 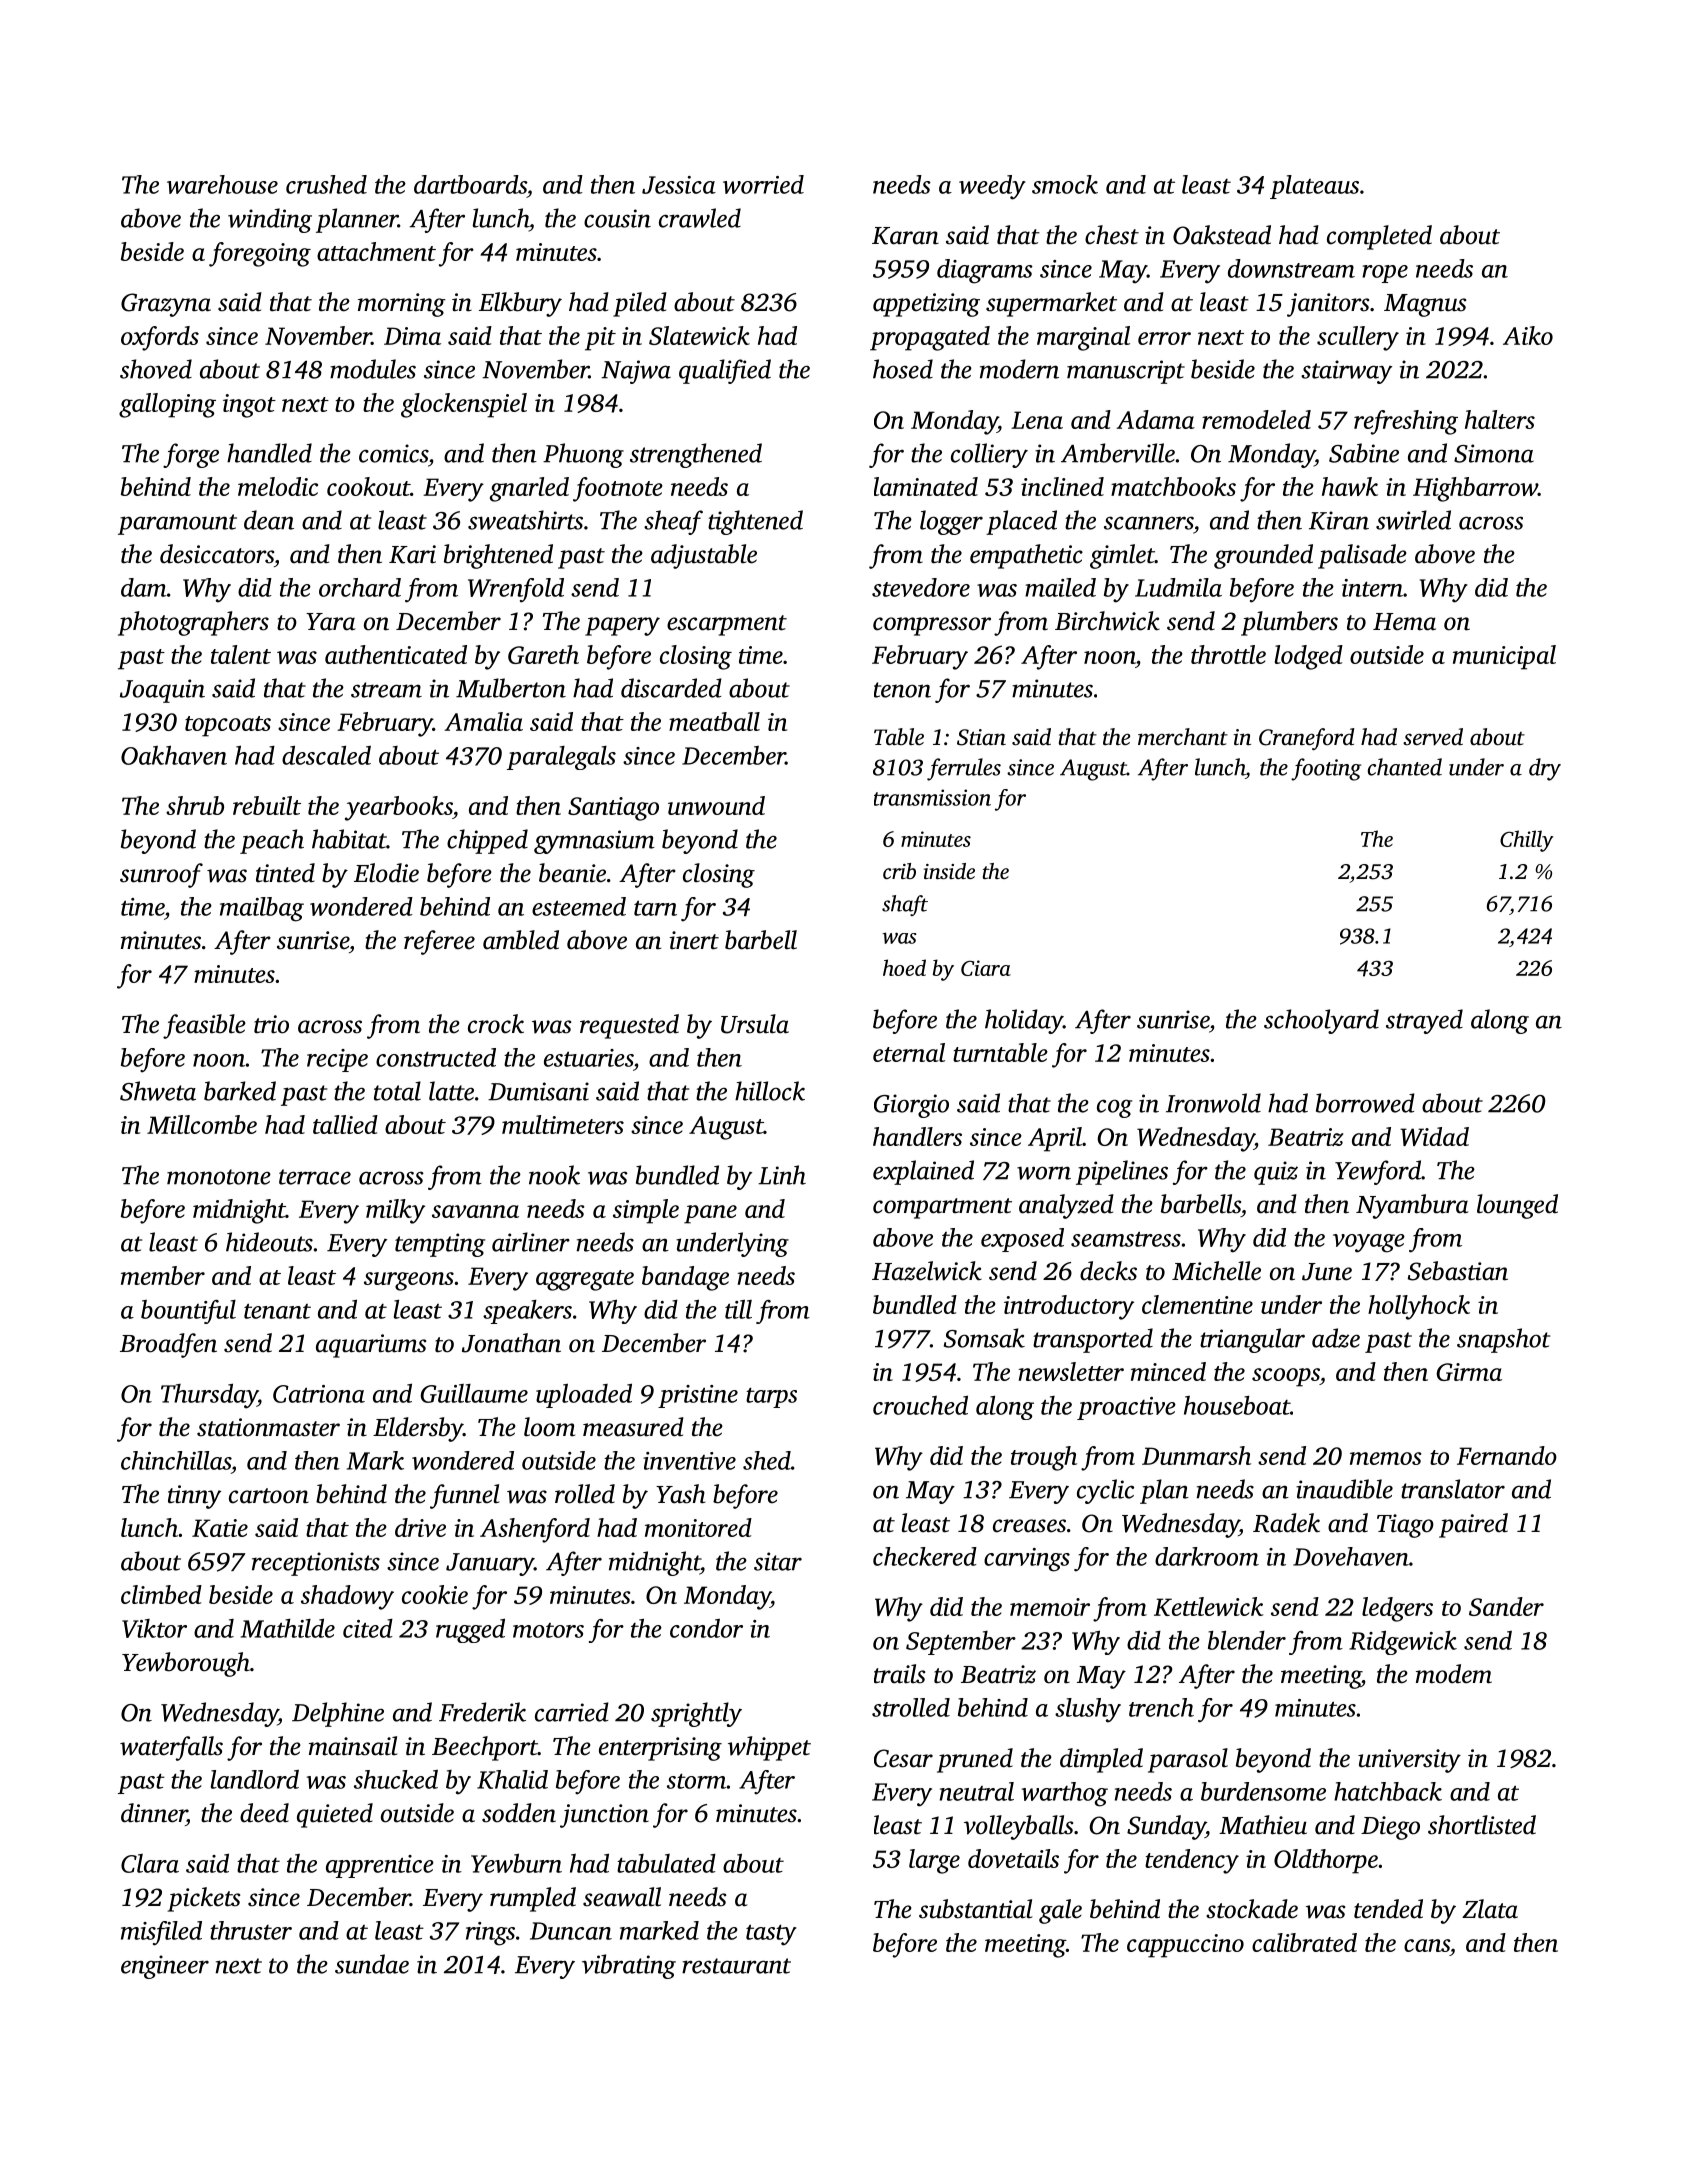 What do you see at coordinates (380, 1866) in the page?
I see `apprentice` at bounding box center [380, 1866].
